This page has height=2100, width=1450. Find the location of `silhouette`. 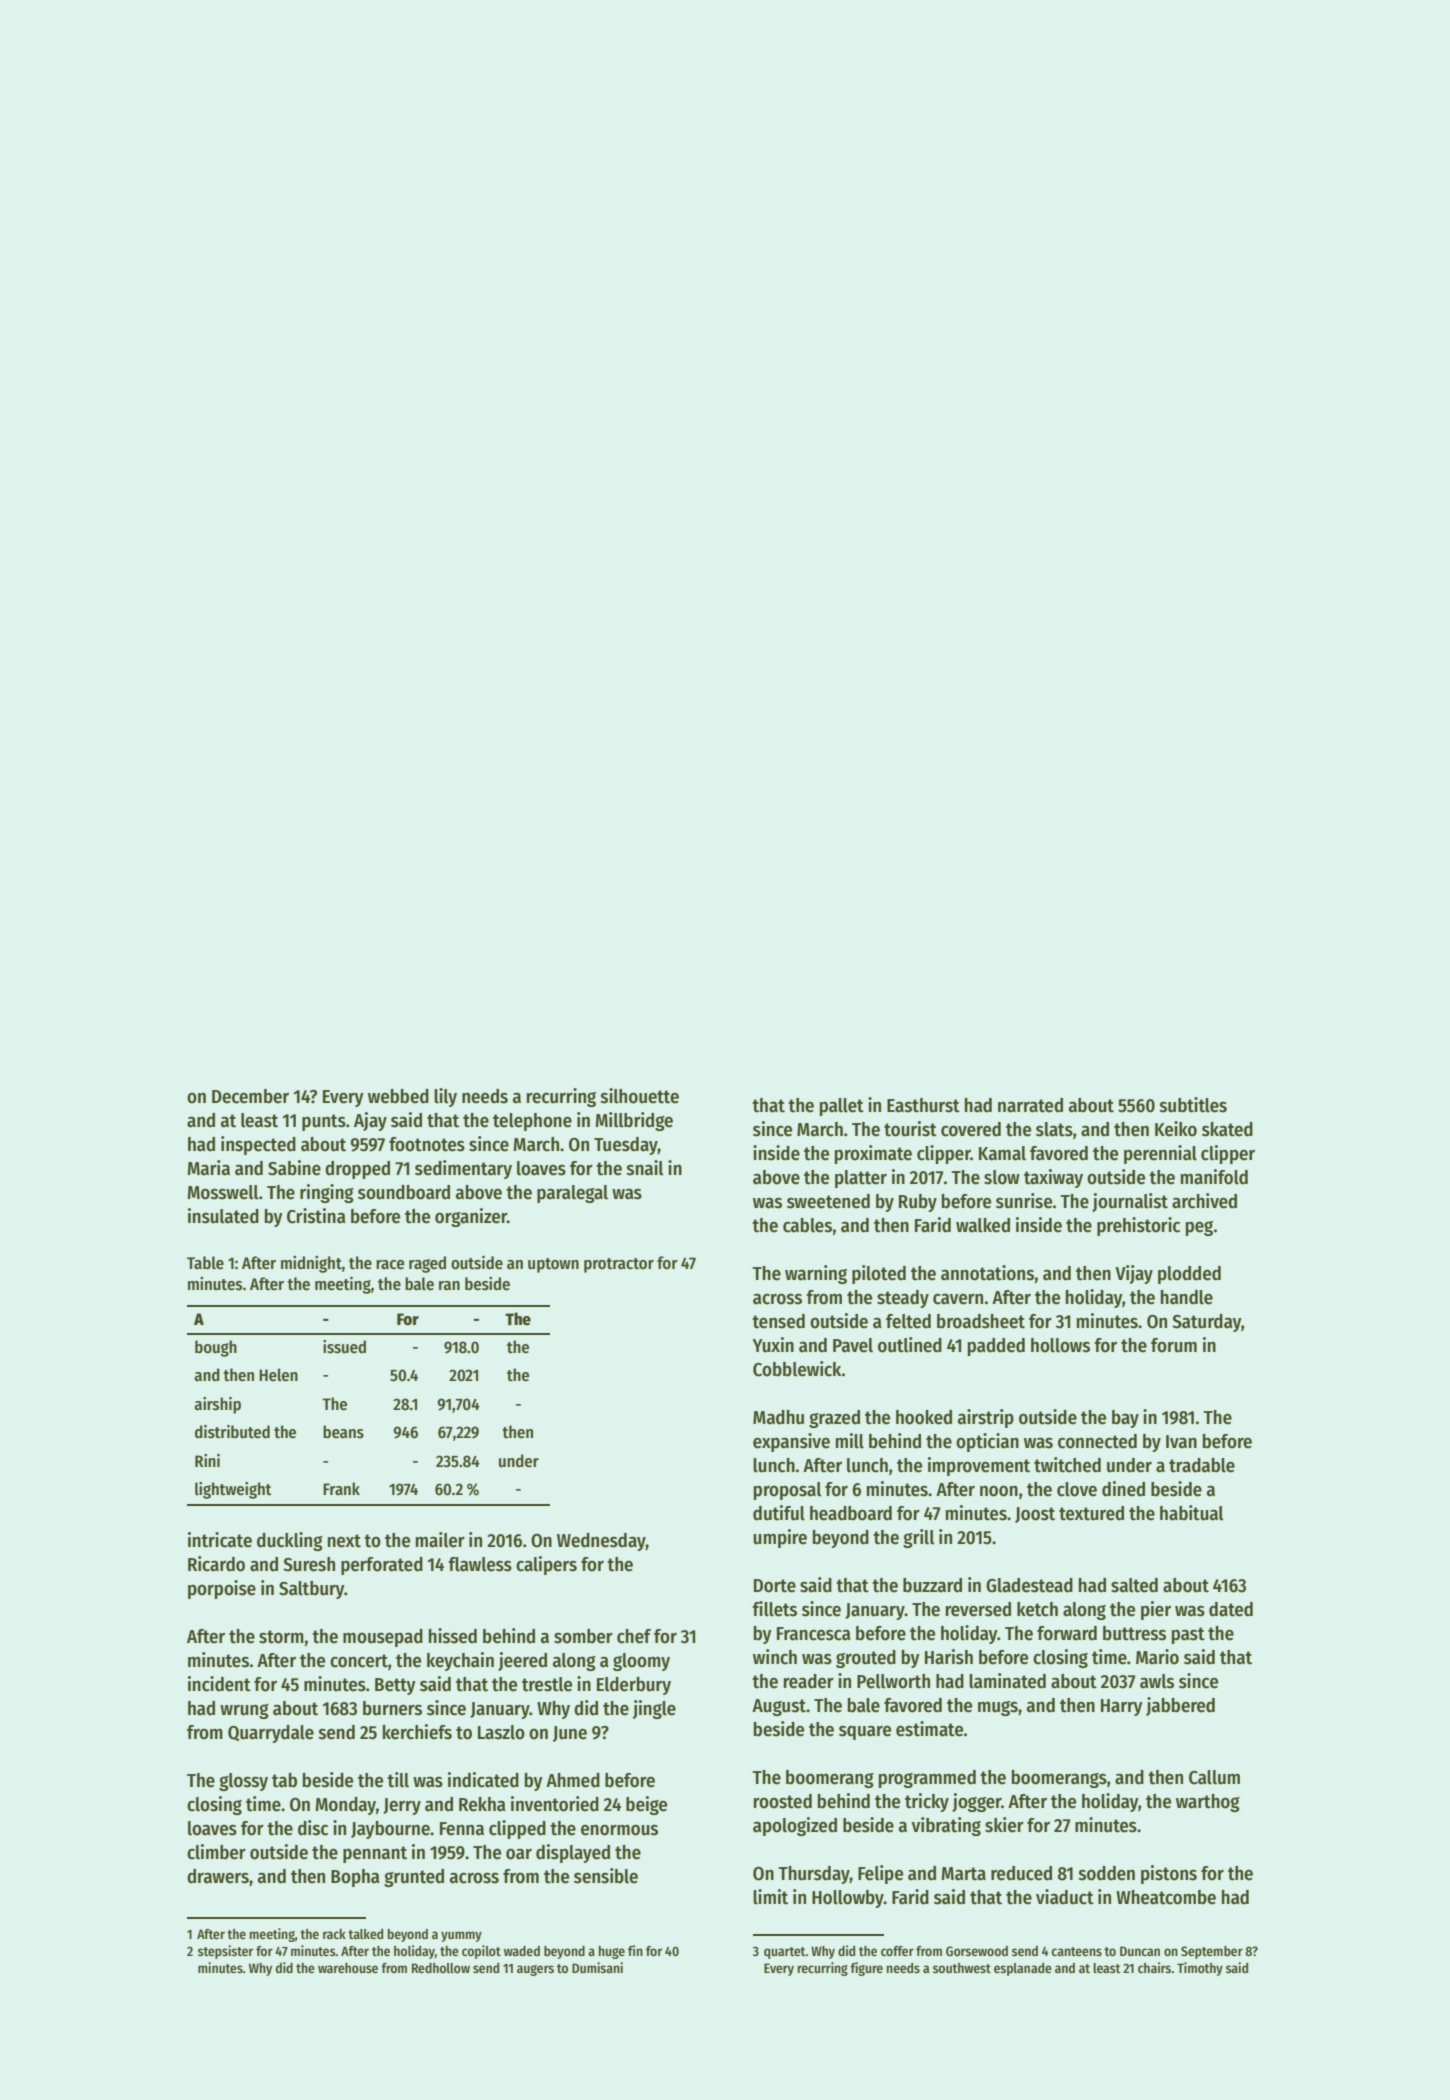

silhouette is located at coordinates (640, 1096).
